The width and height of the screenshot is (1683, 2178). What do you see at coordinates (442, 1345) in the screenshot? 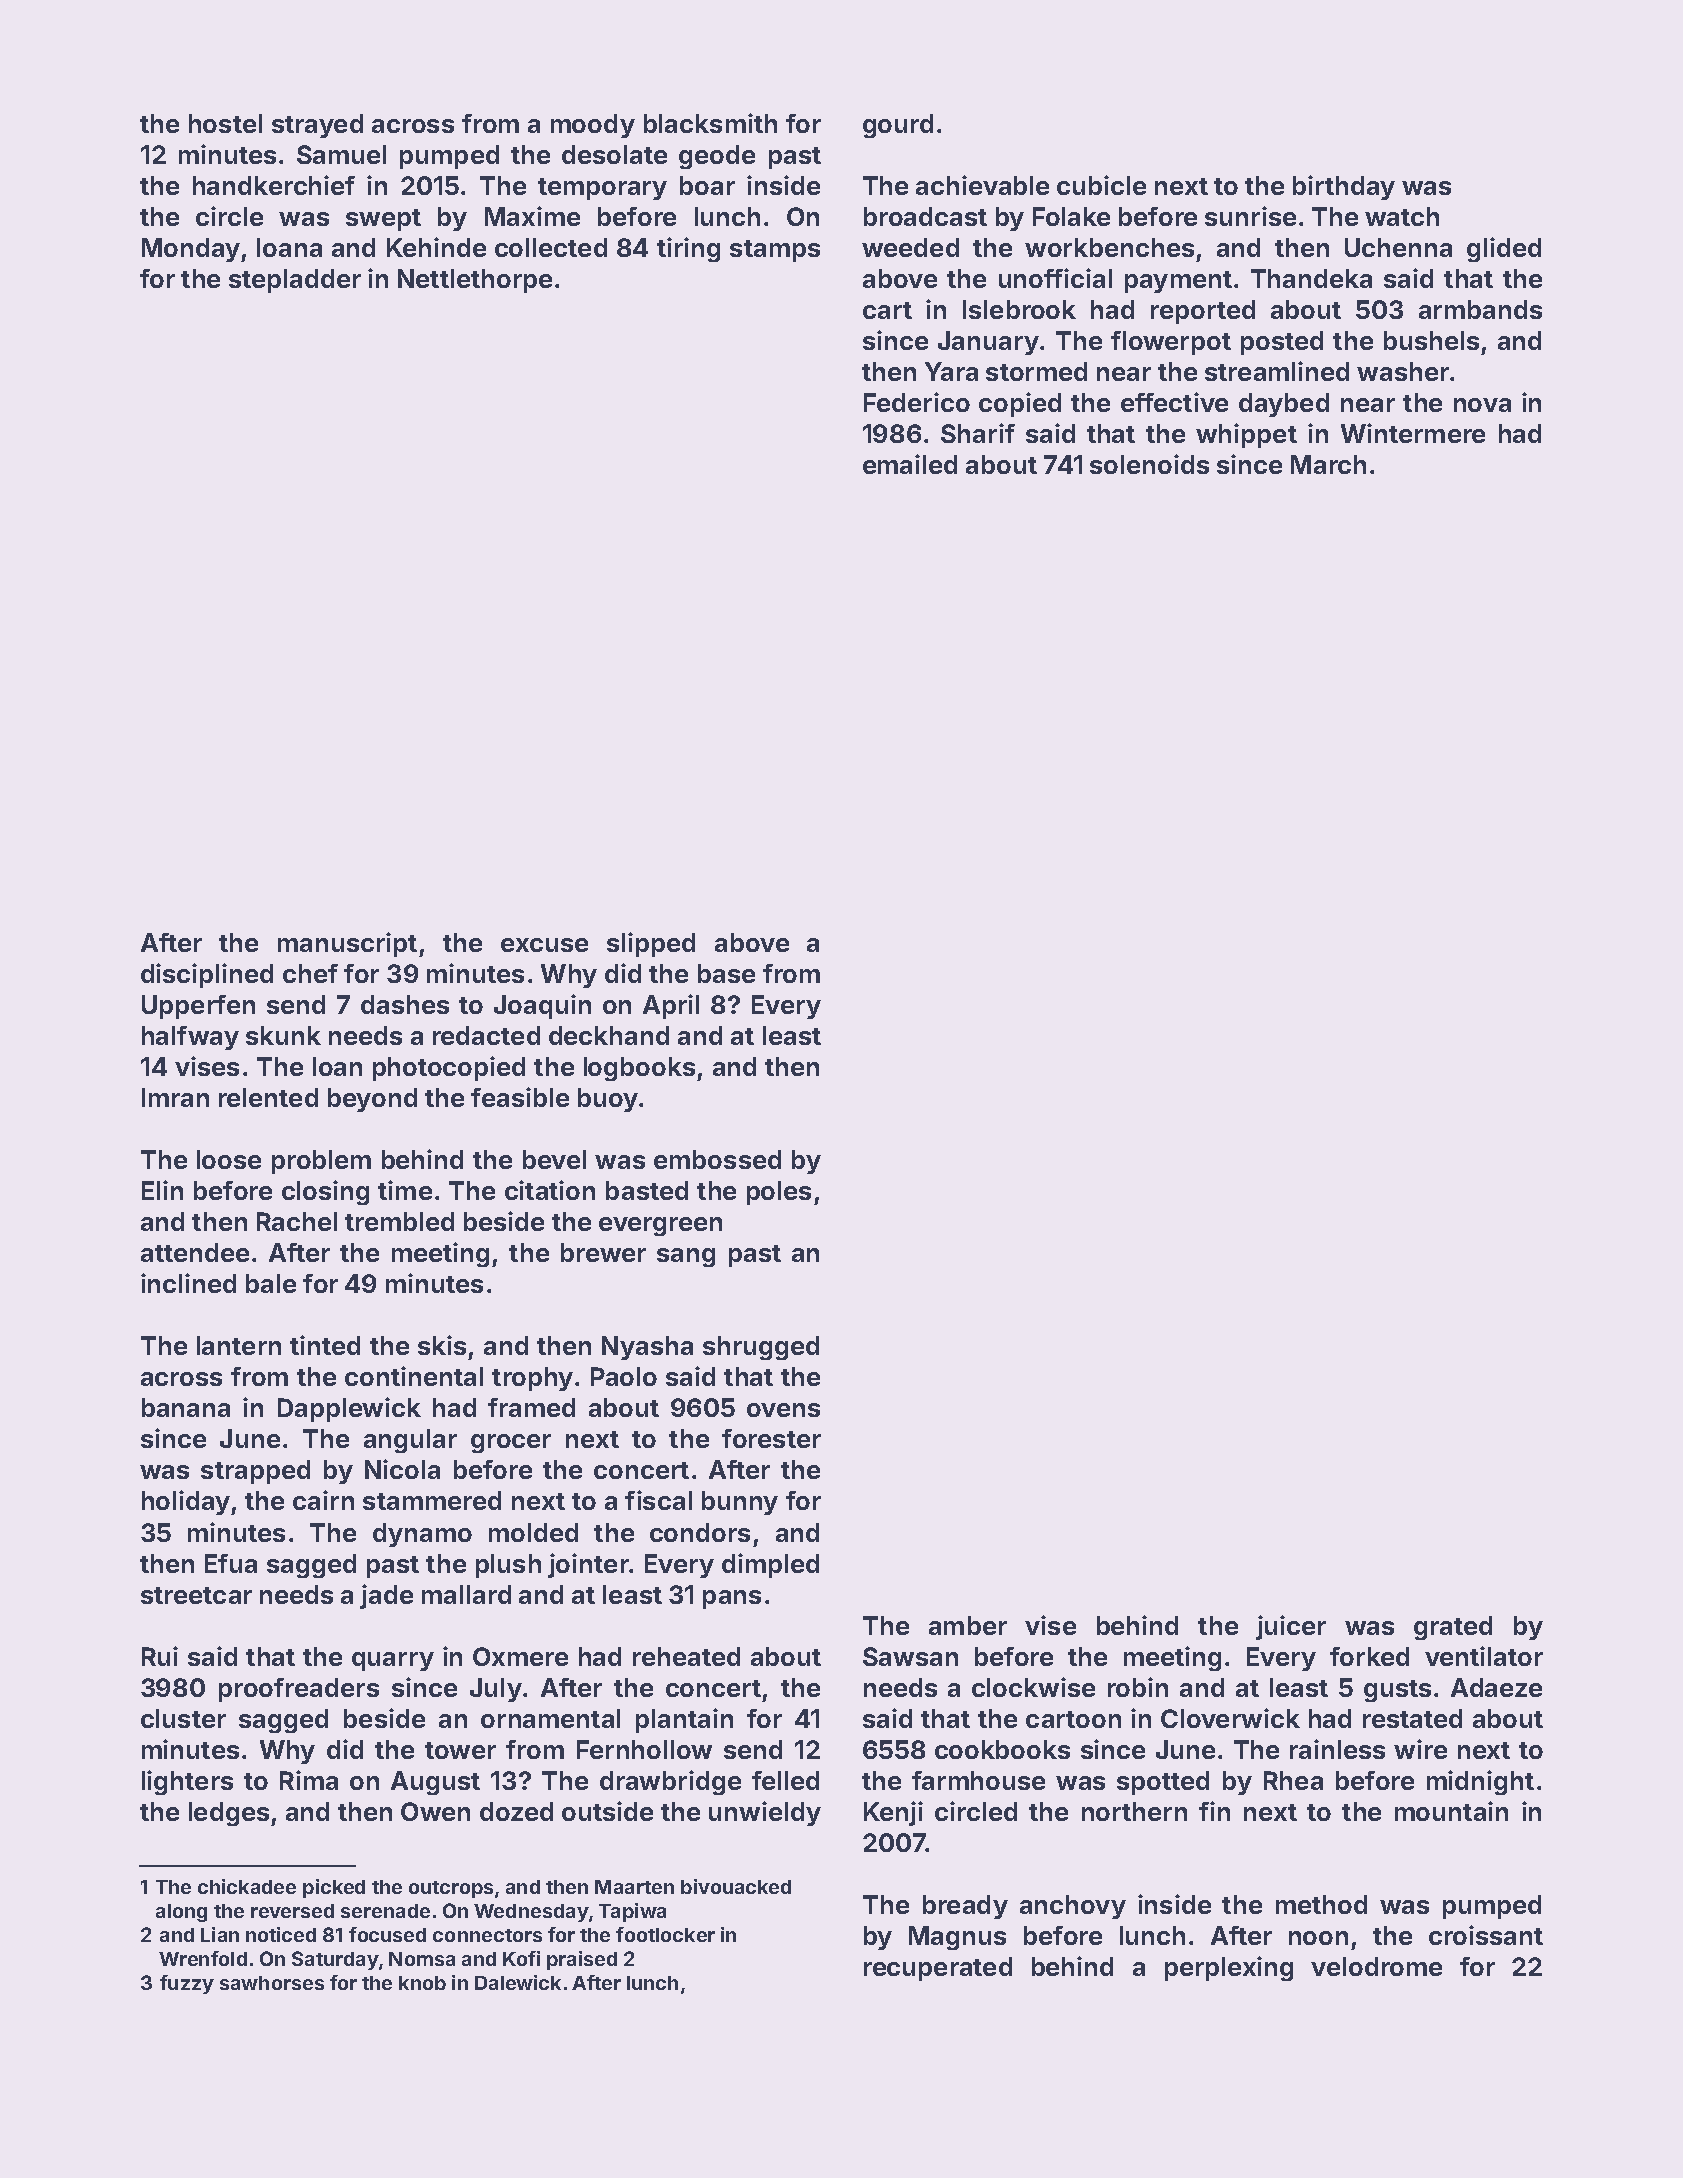
I see `skis` at bounding box center [442, 1345].
